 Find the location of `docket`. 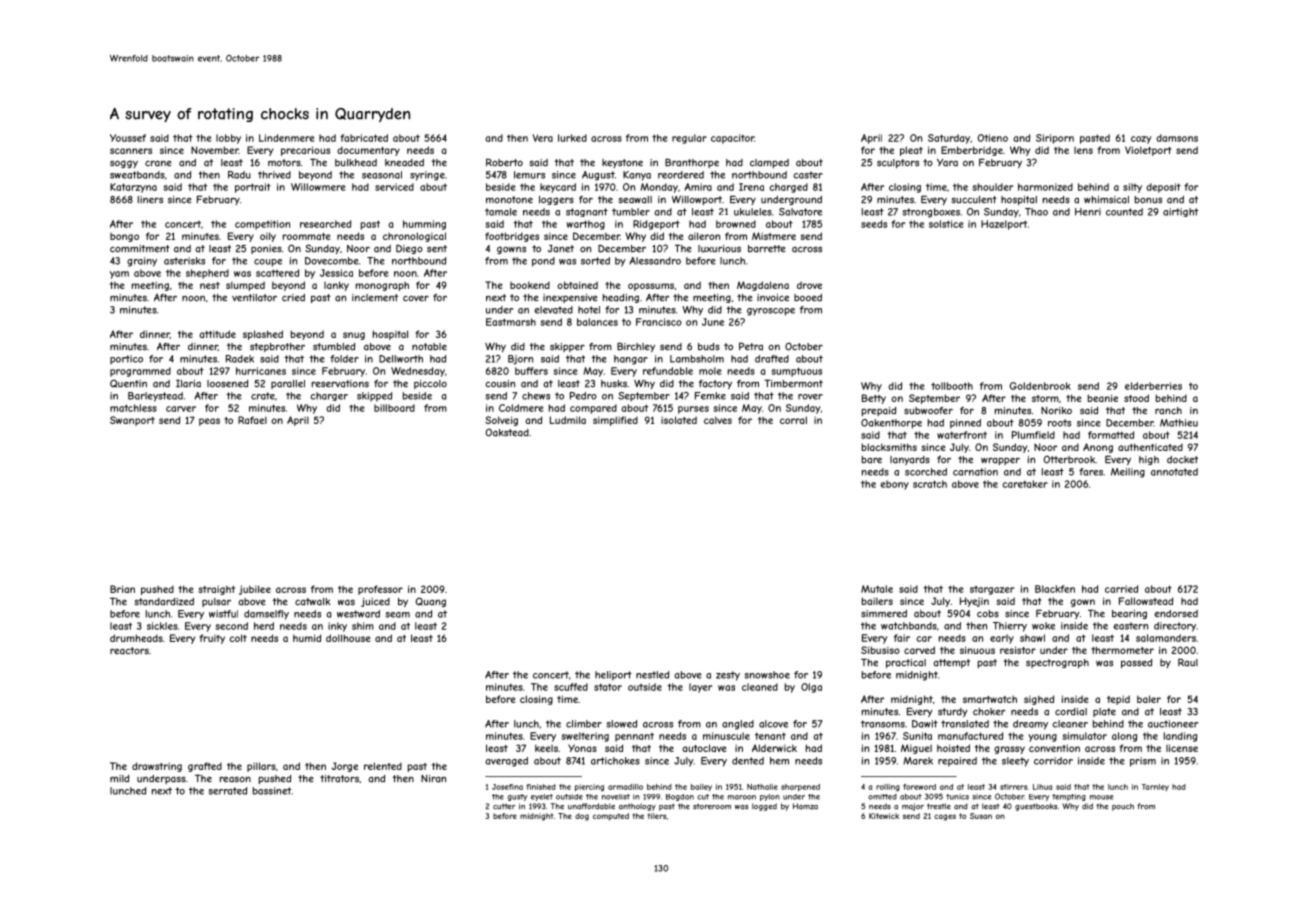

docket is located at coordinates (1182, 460).
